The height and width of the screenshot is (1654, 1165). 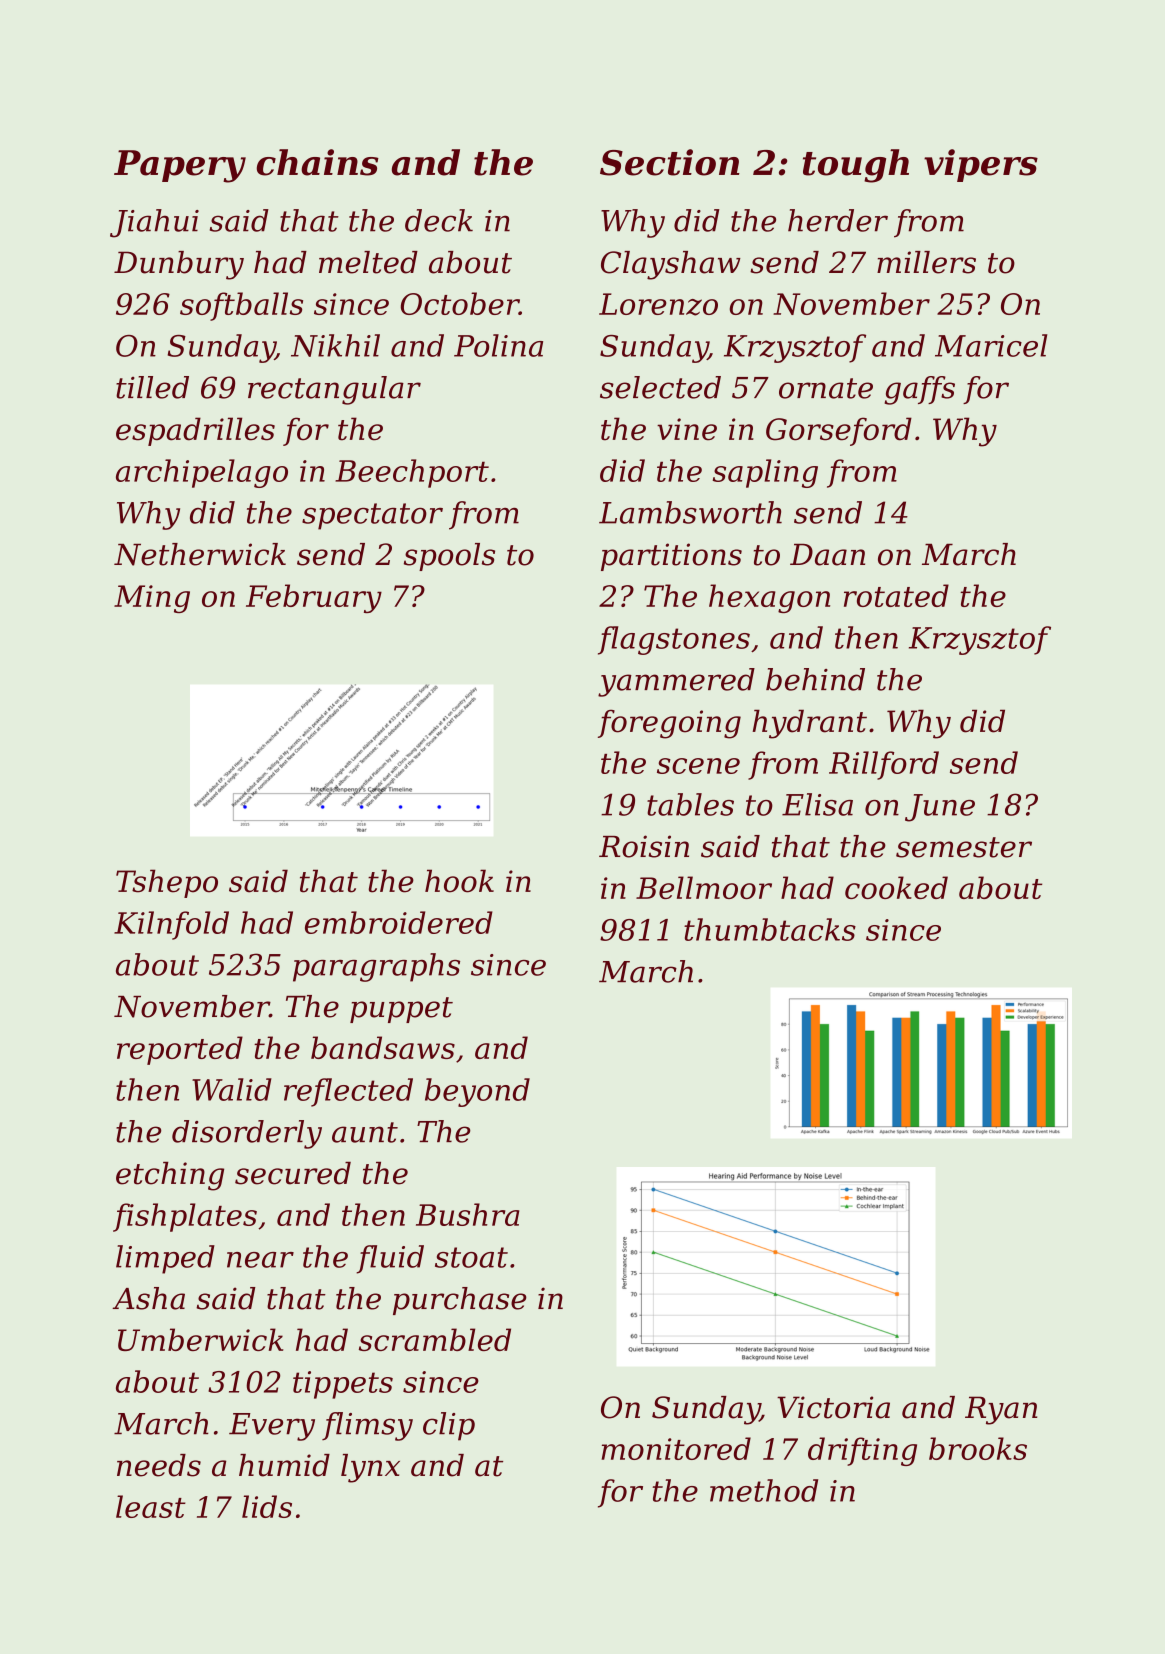 What do you see at coordinates (991, 345) in the screenshot?
I see `Maricel` at bounding box center [991, 345].
